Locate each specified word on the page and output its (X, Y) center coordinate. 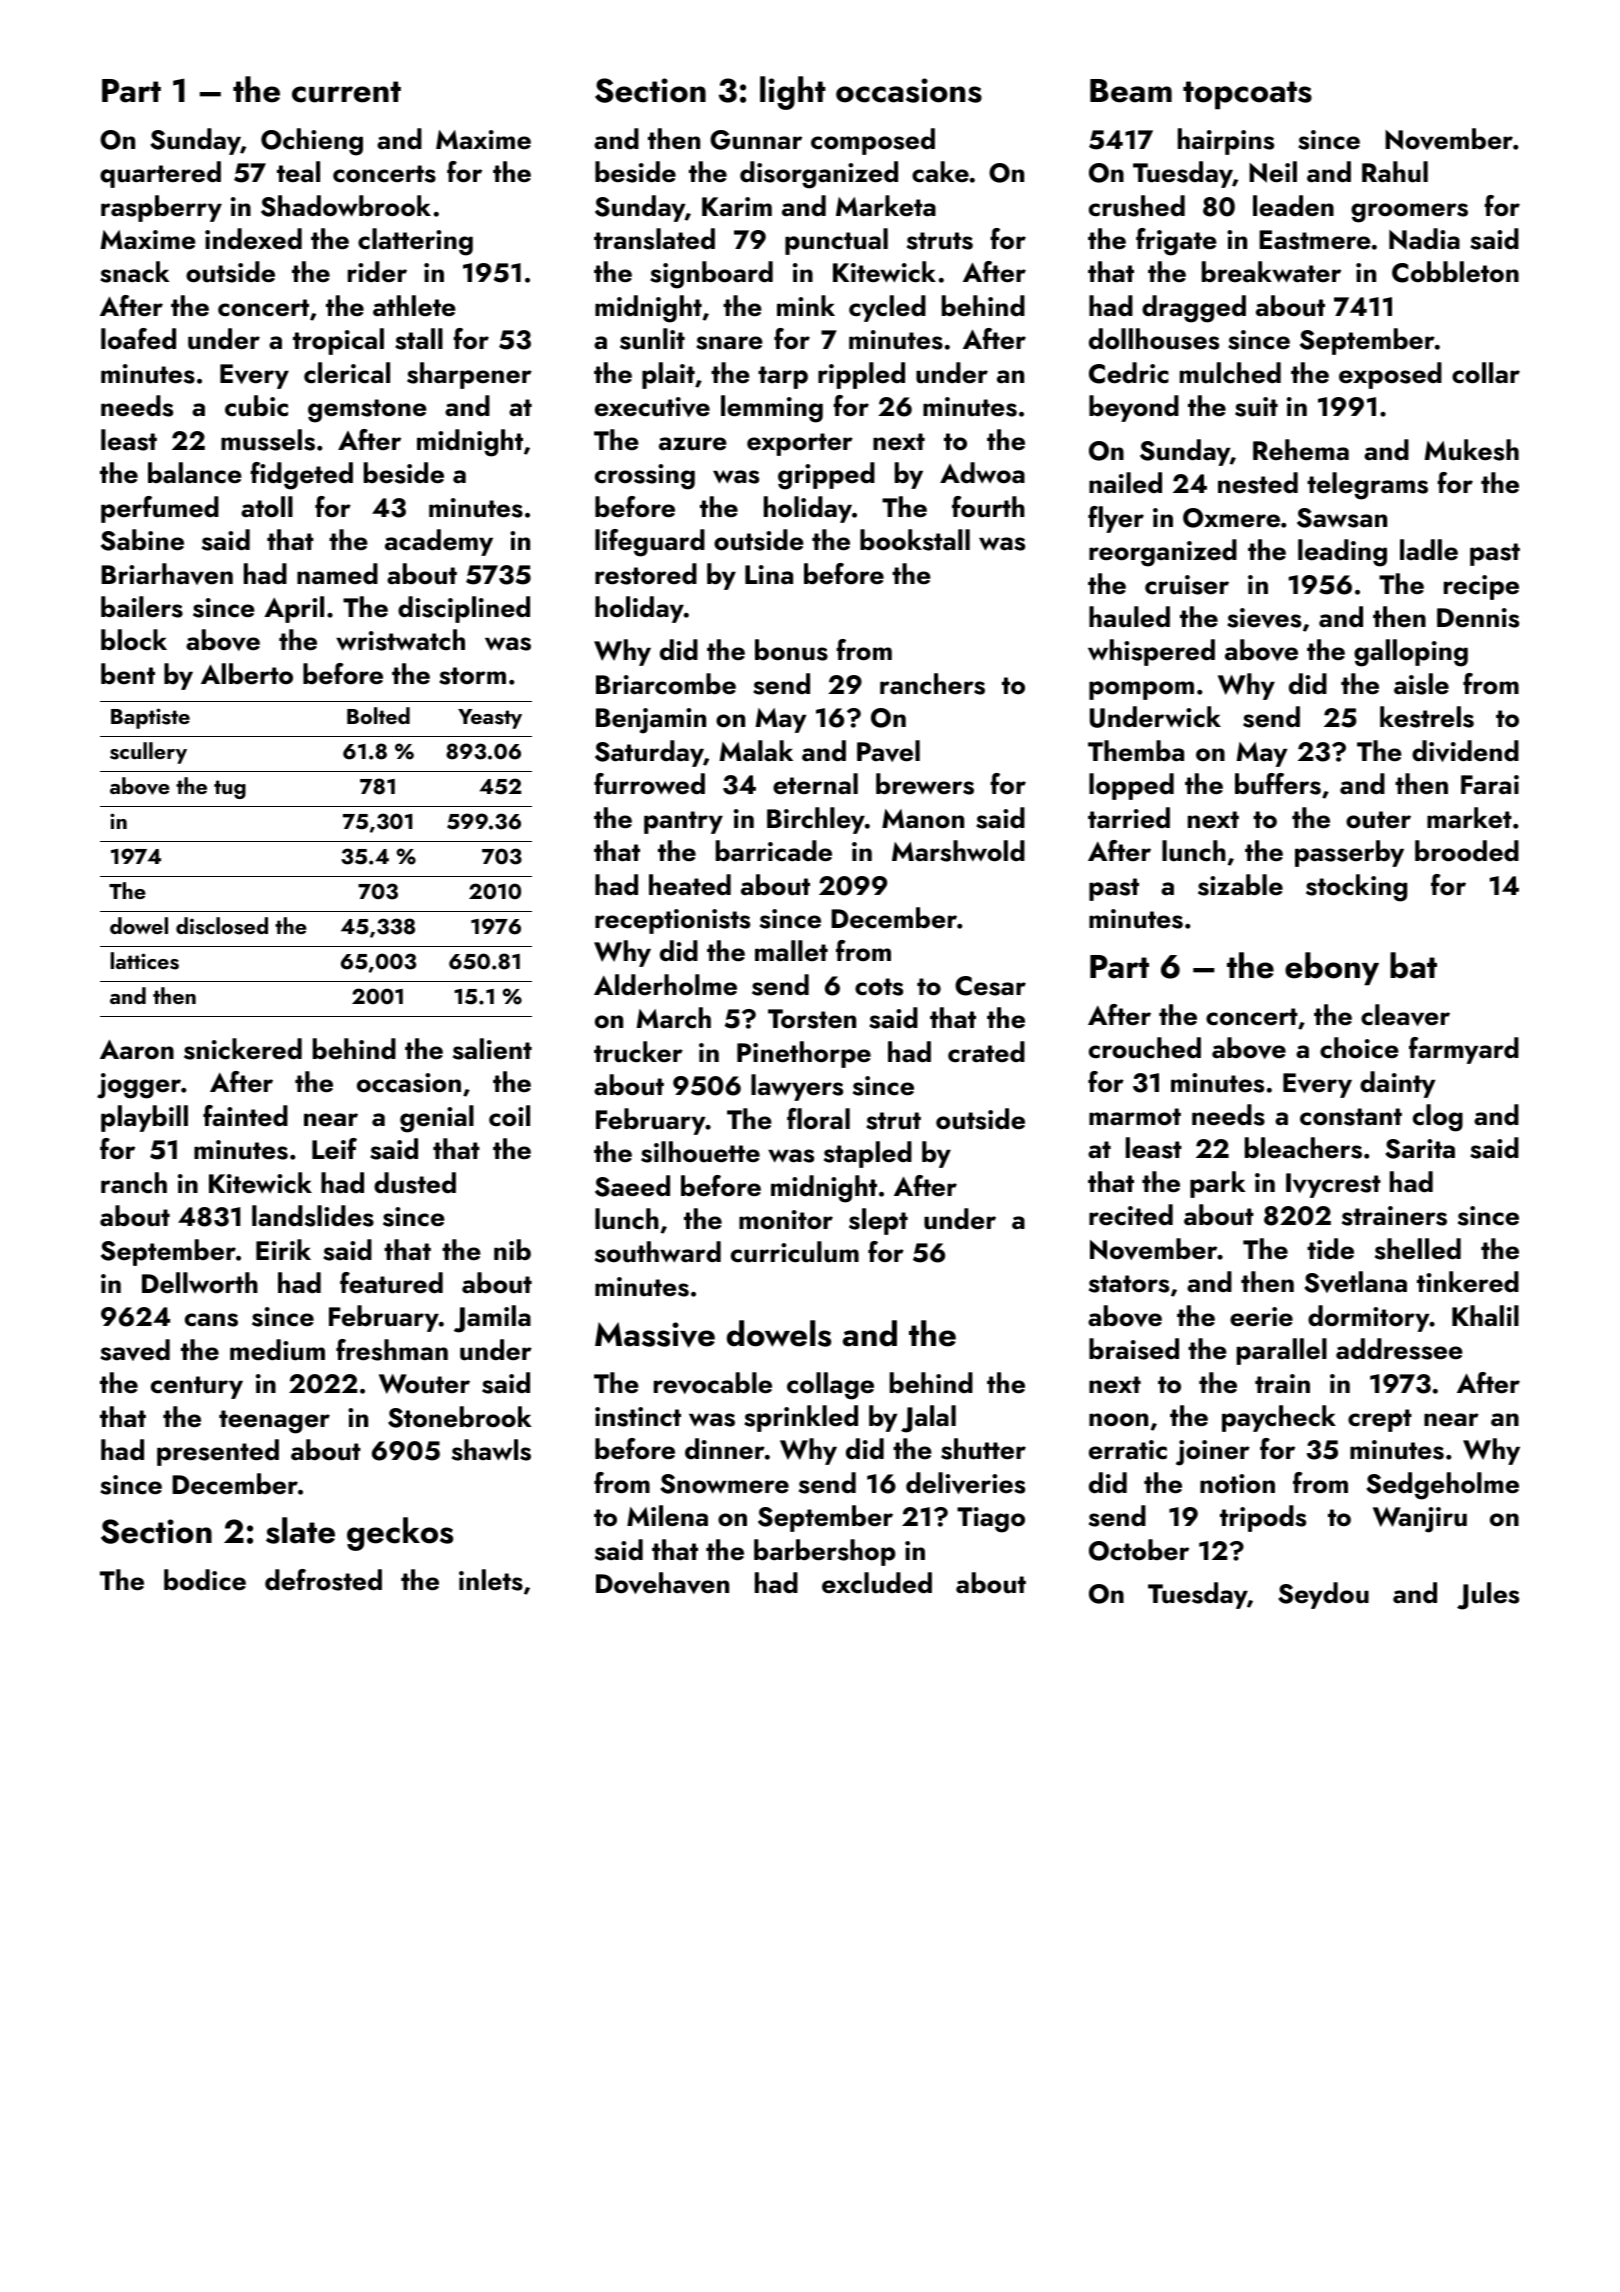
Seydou (1323, 1595)
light (793, 93)
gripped (826, 476)
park (1217, 1184)
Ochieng (312, 142)
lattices (145, 961)
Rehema (1301, 450)
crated (986, 1052)
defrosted (323, 1580)
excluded (877, 1583)
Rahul (1395, 172)
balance (195, 473)
